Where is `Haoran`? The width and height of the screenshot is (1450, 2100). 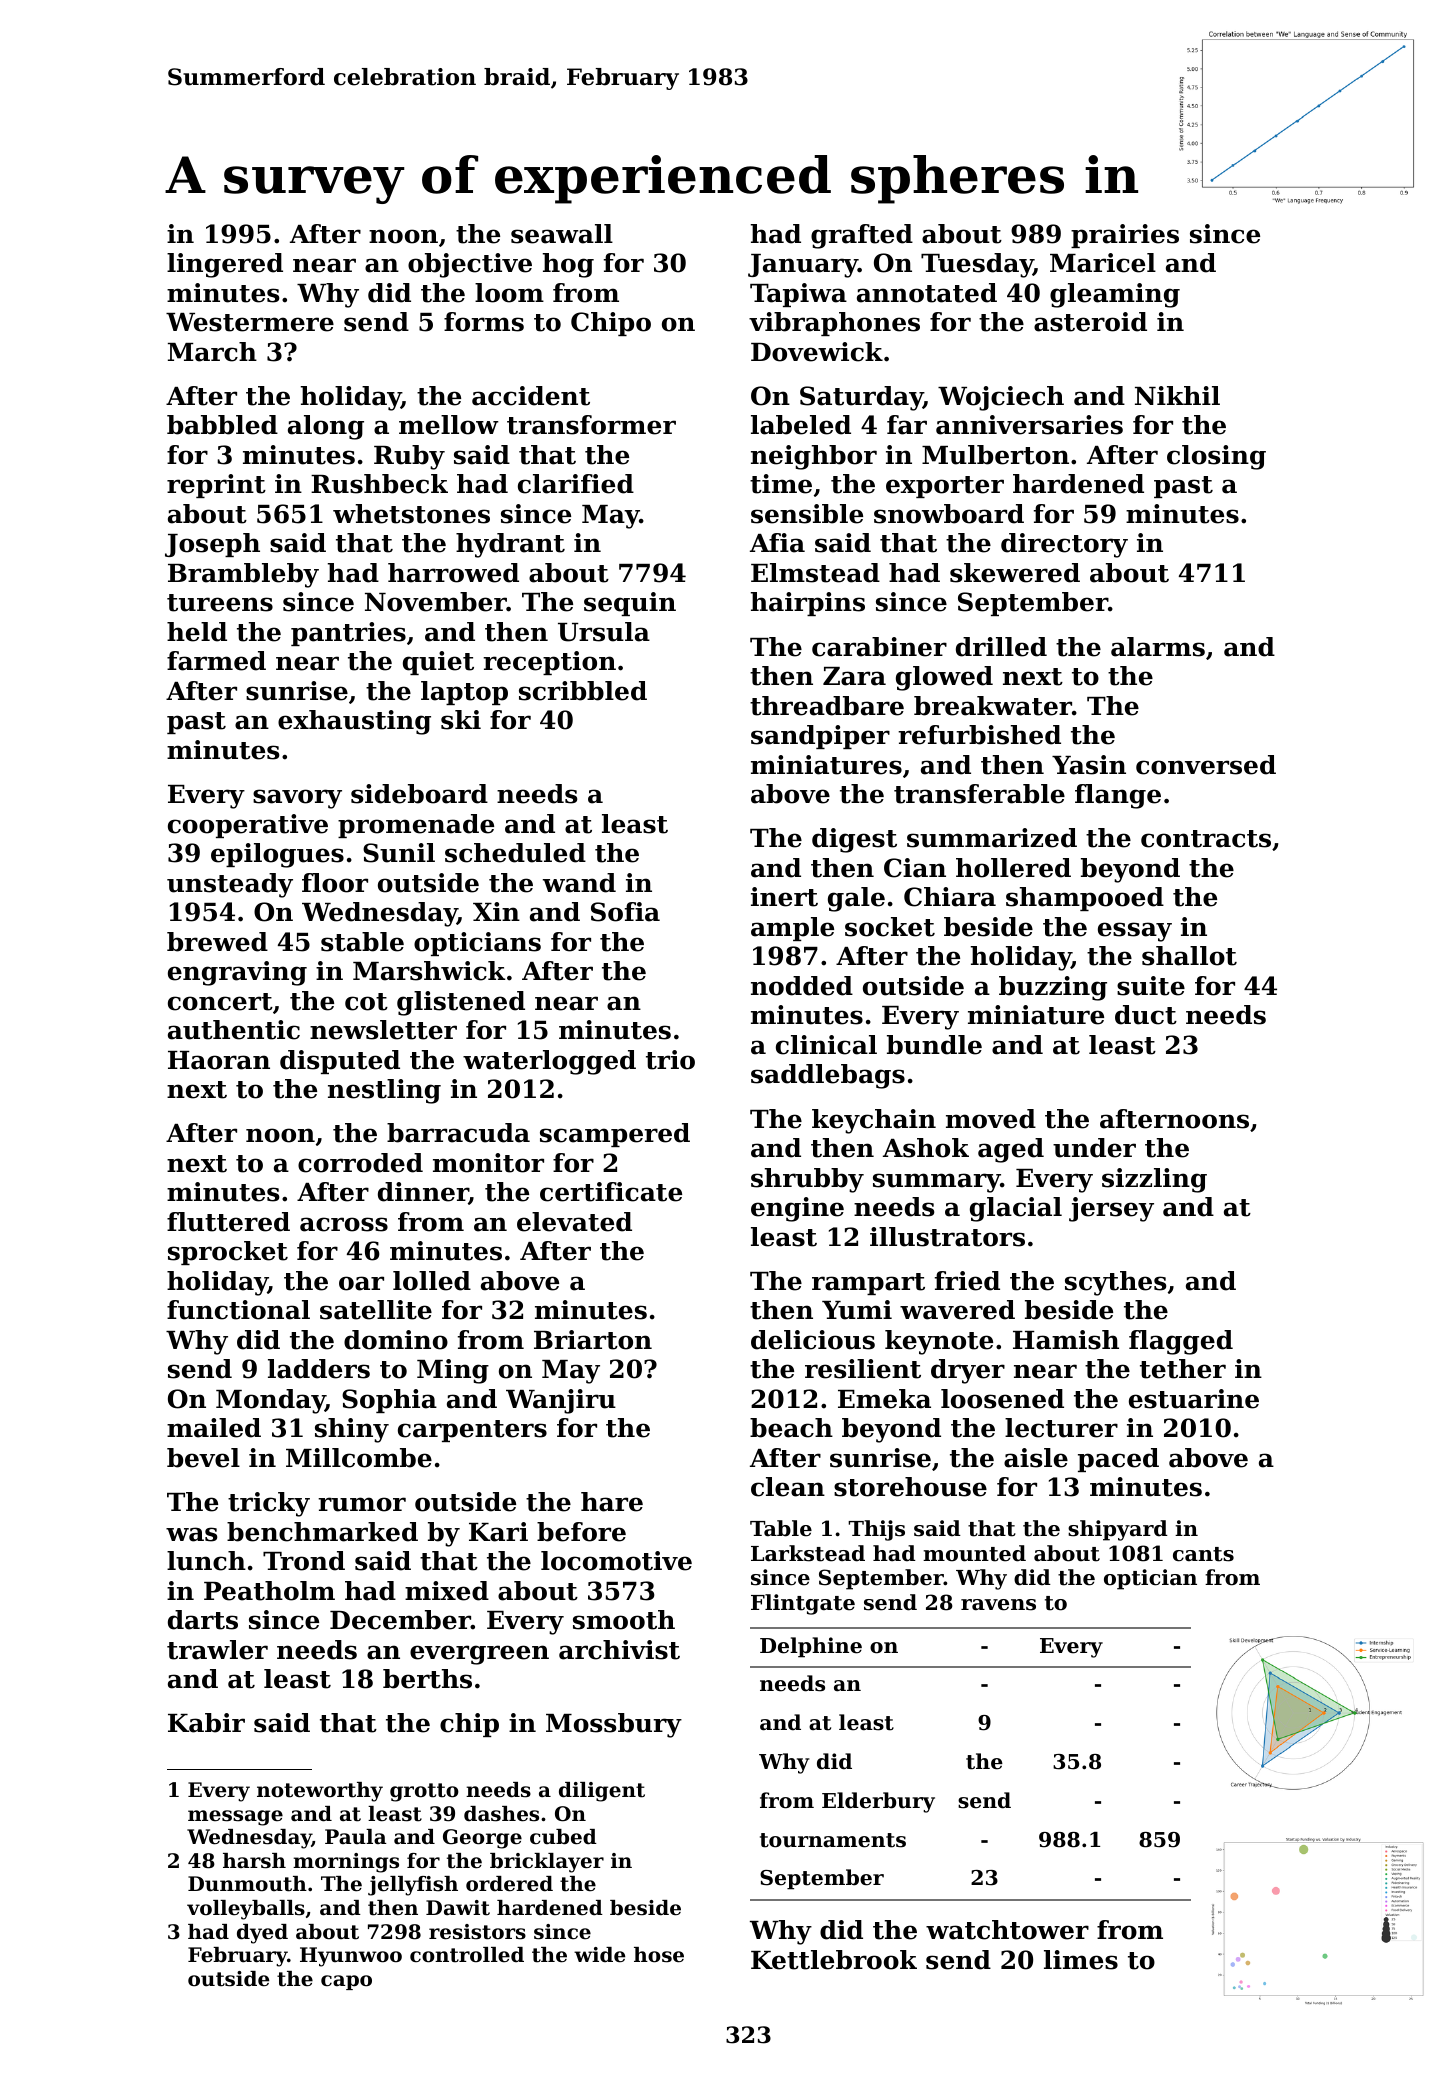 Haoran is located at coordinates (219, 1060).
